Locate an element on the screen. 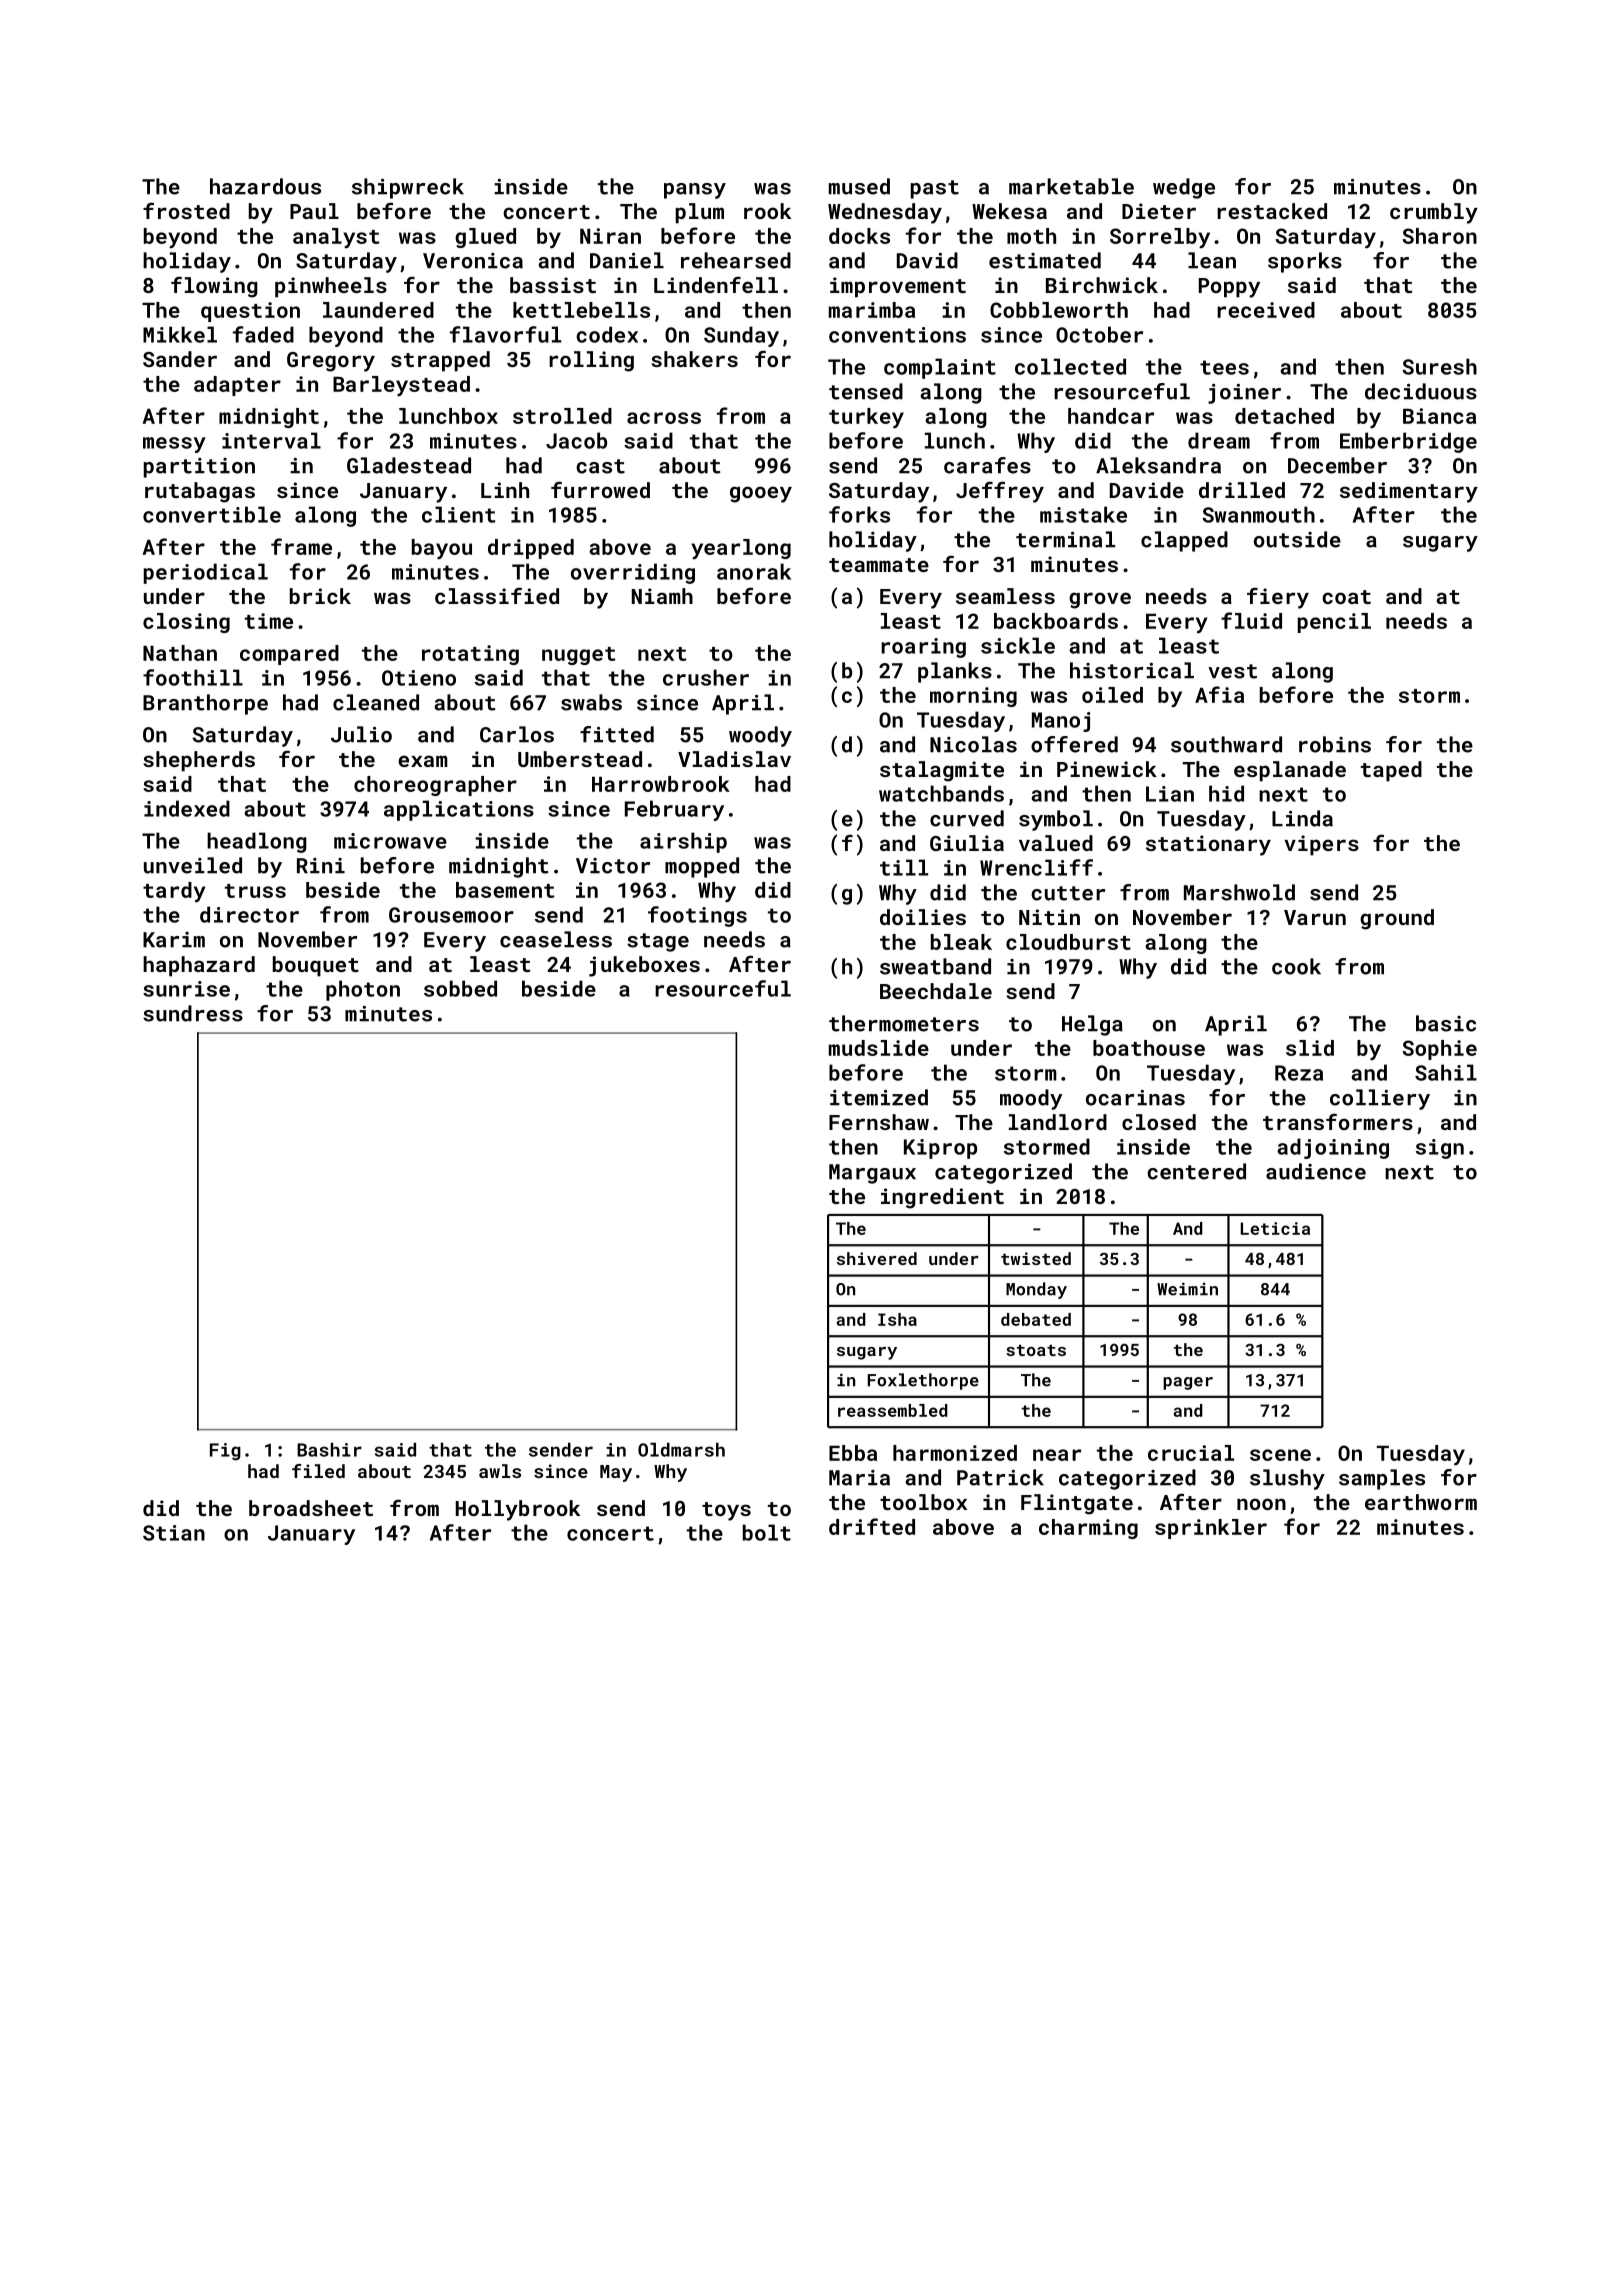  sign is located at coordinates (1440, 1149).
